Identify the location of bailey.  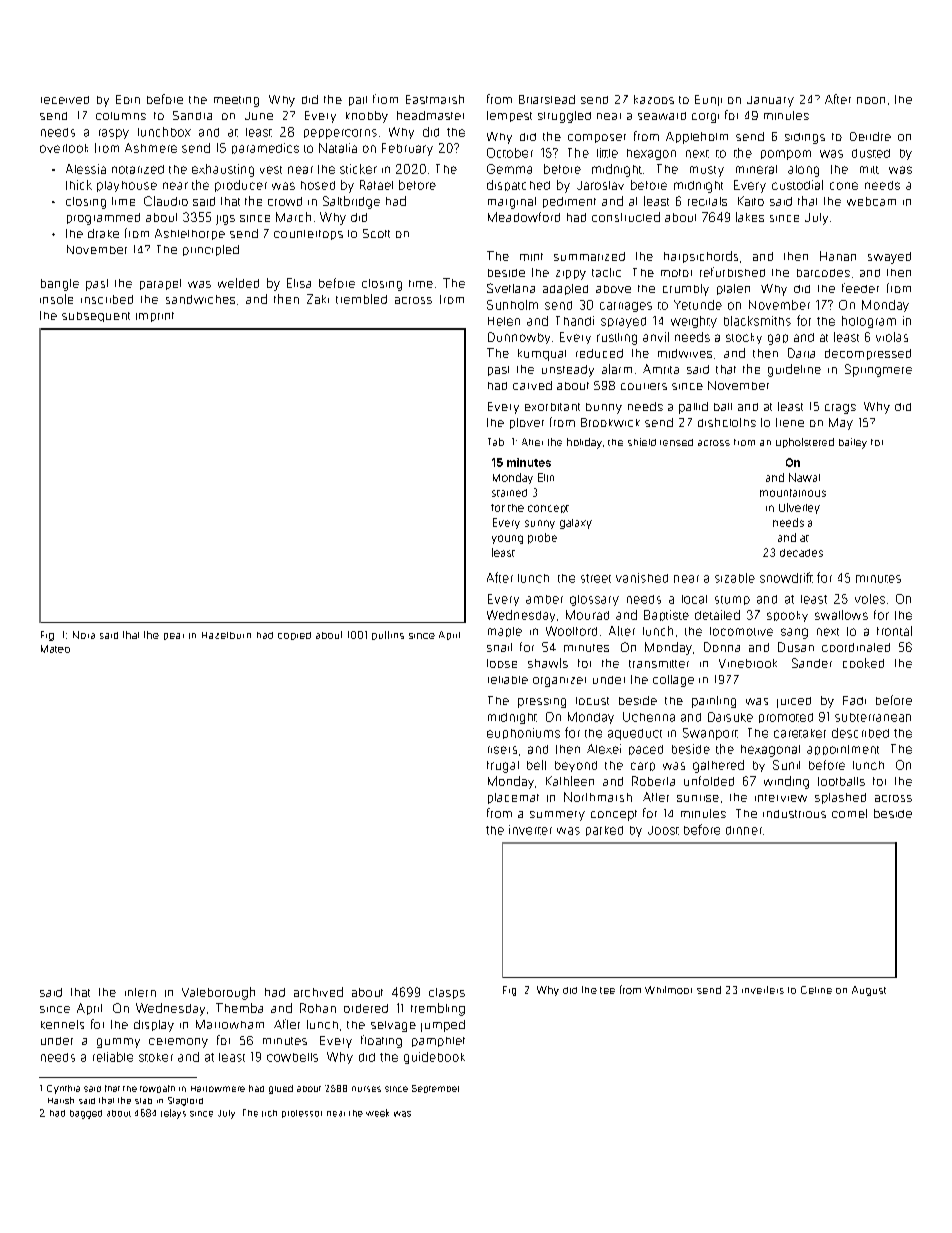
(853, 443).
